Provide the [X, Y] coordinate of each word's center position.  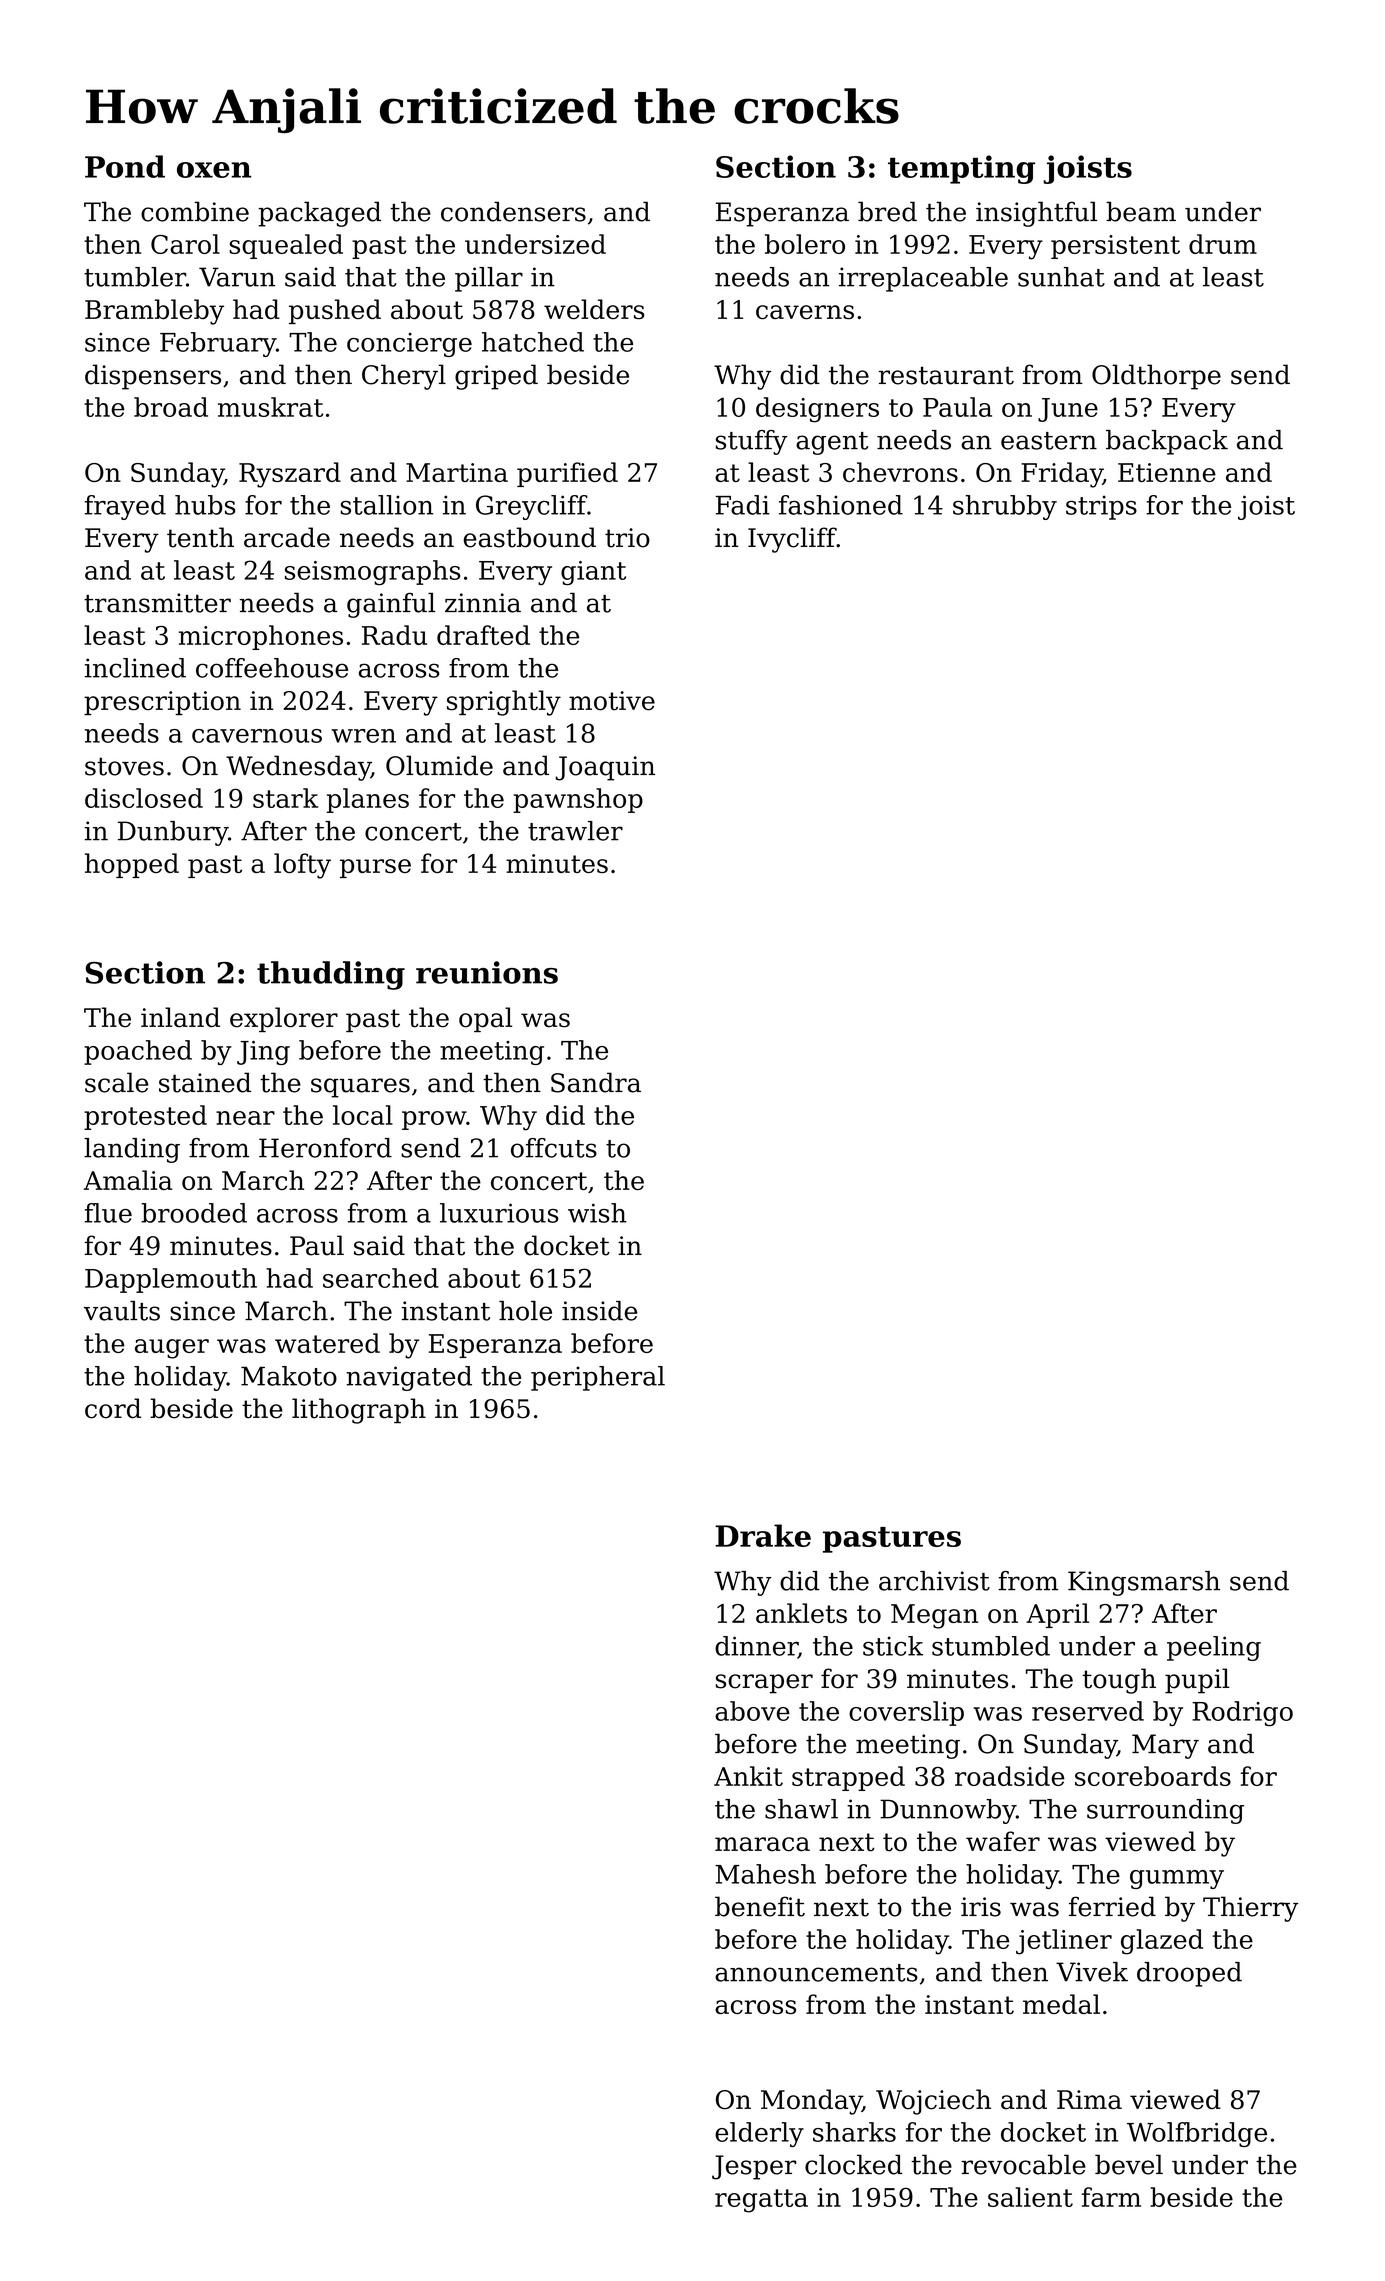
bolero [805, 244]
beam [1141, 211]
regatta [761, 2201]
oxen [214, 170]
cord [113, 1408]
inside [599, 1311]
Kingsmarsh [1144, 1583]
